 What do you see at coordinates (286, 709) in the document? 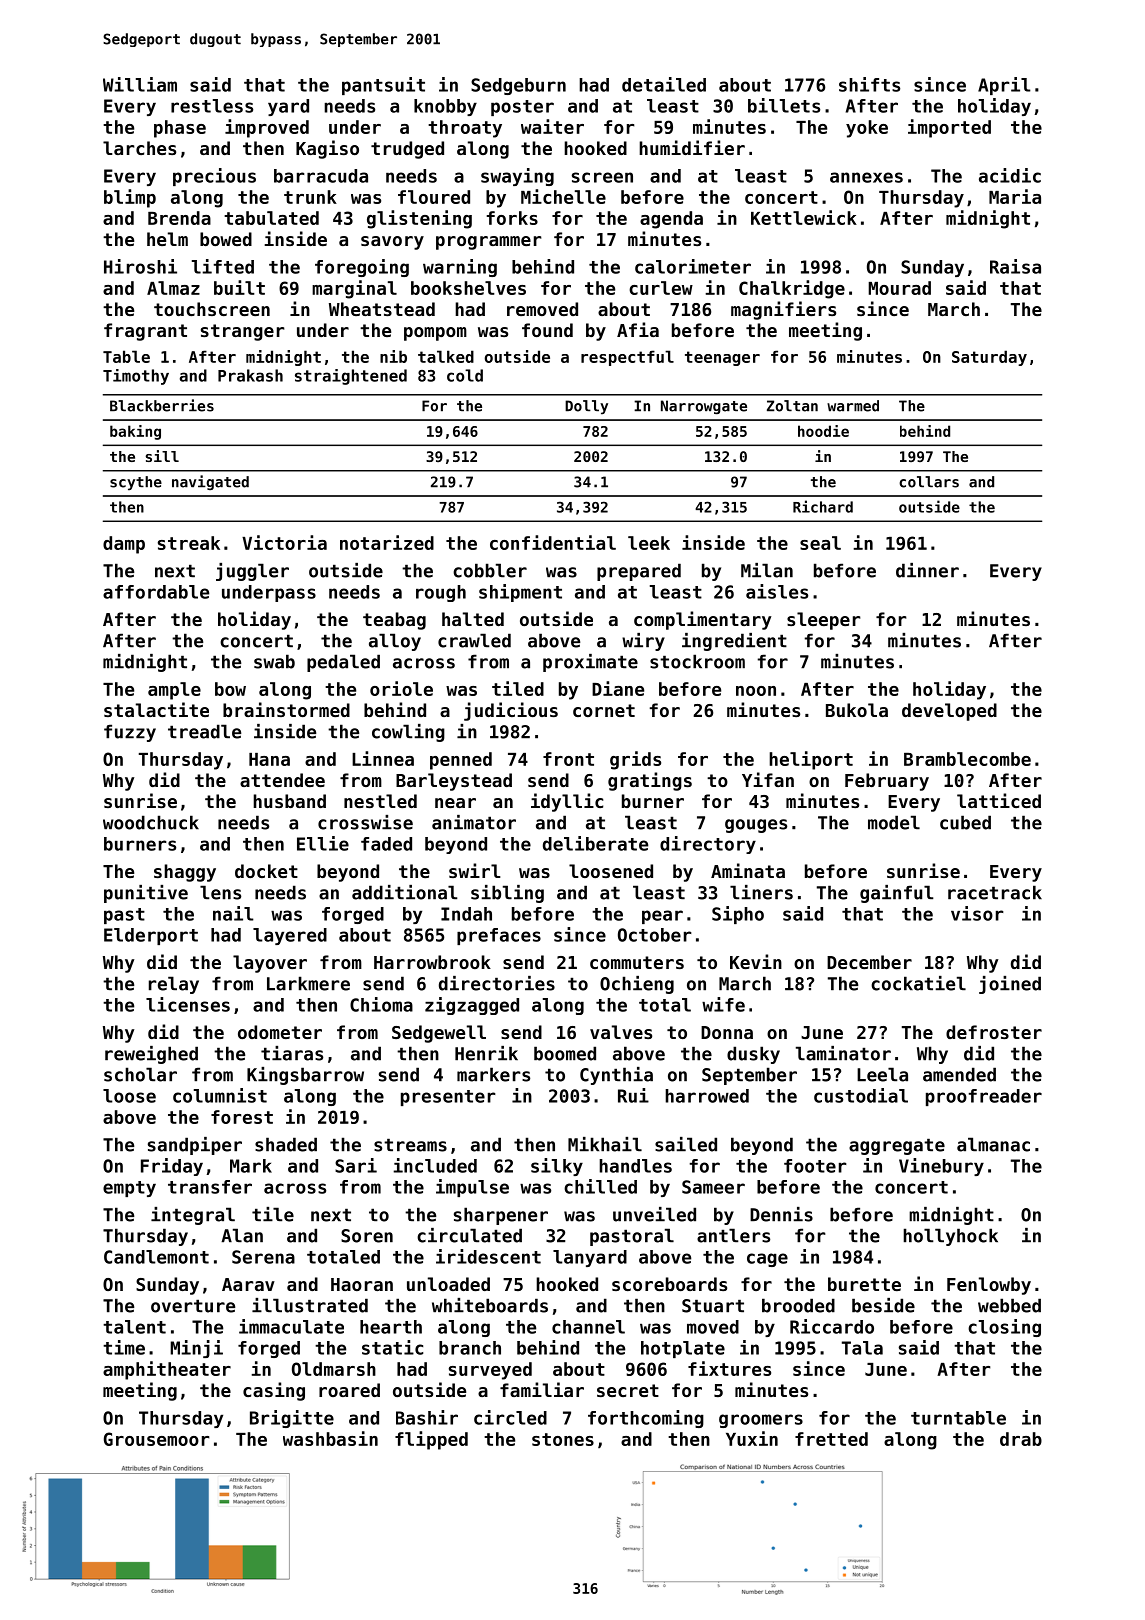
I see `brainstormed` at bounding box center [286, 709].
